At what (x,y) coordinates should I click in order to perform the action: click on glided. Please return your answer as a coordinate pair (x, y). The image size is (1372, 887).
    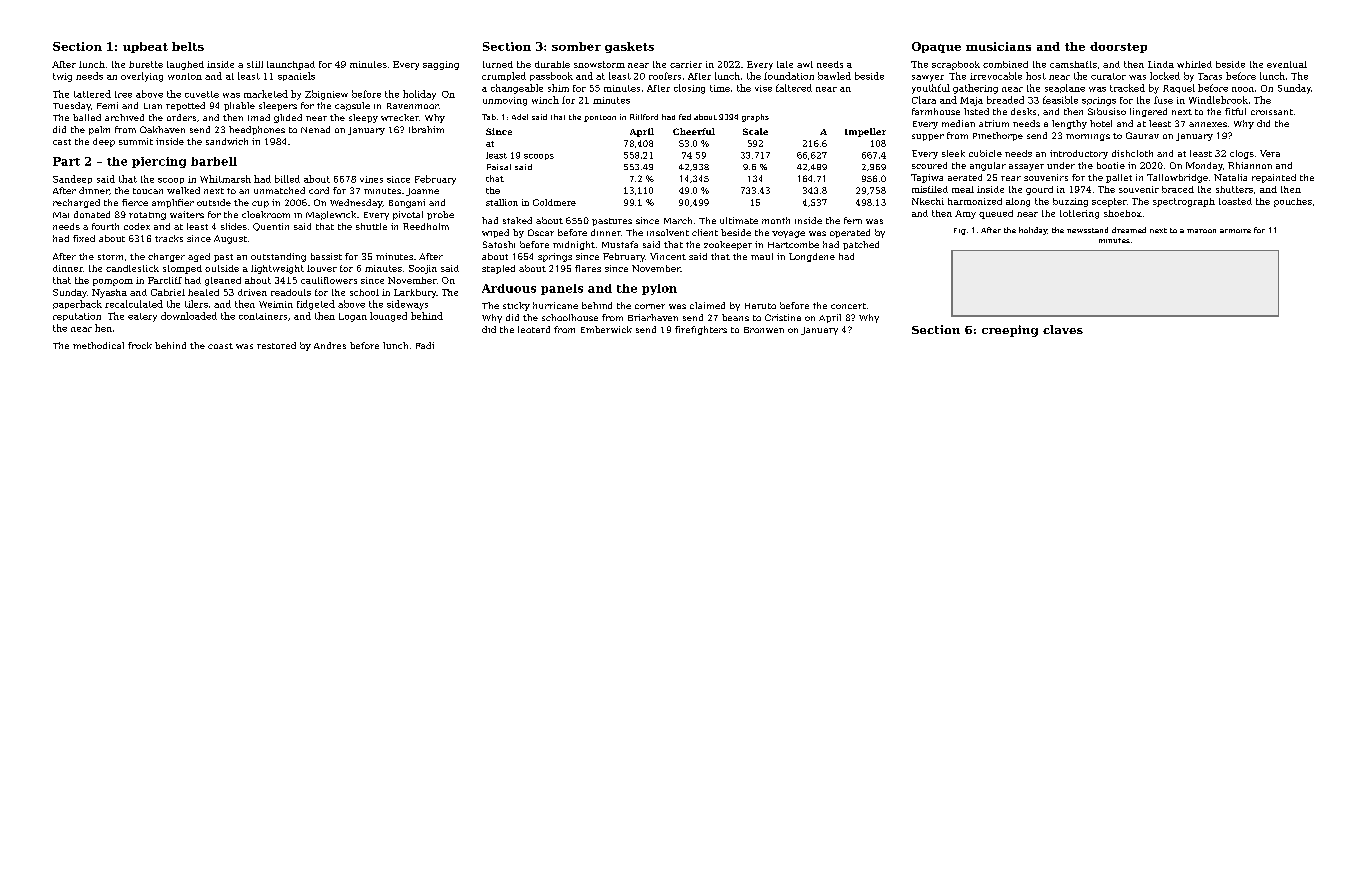
    Looking at the image, I should click on (288, 118).
